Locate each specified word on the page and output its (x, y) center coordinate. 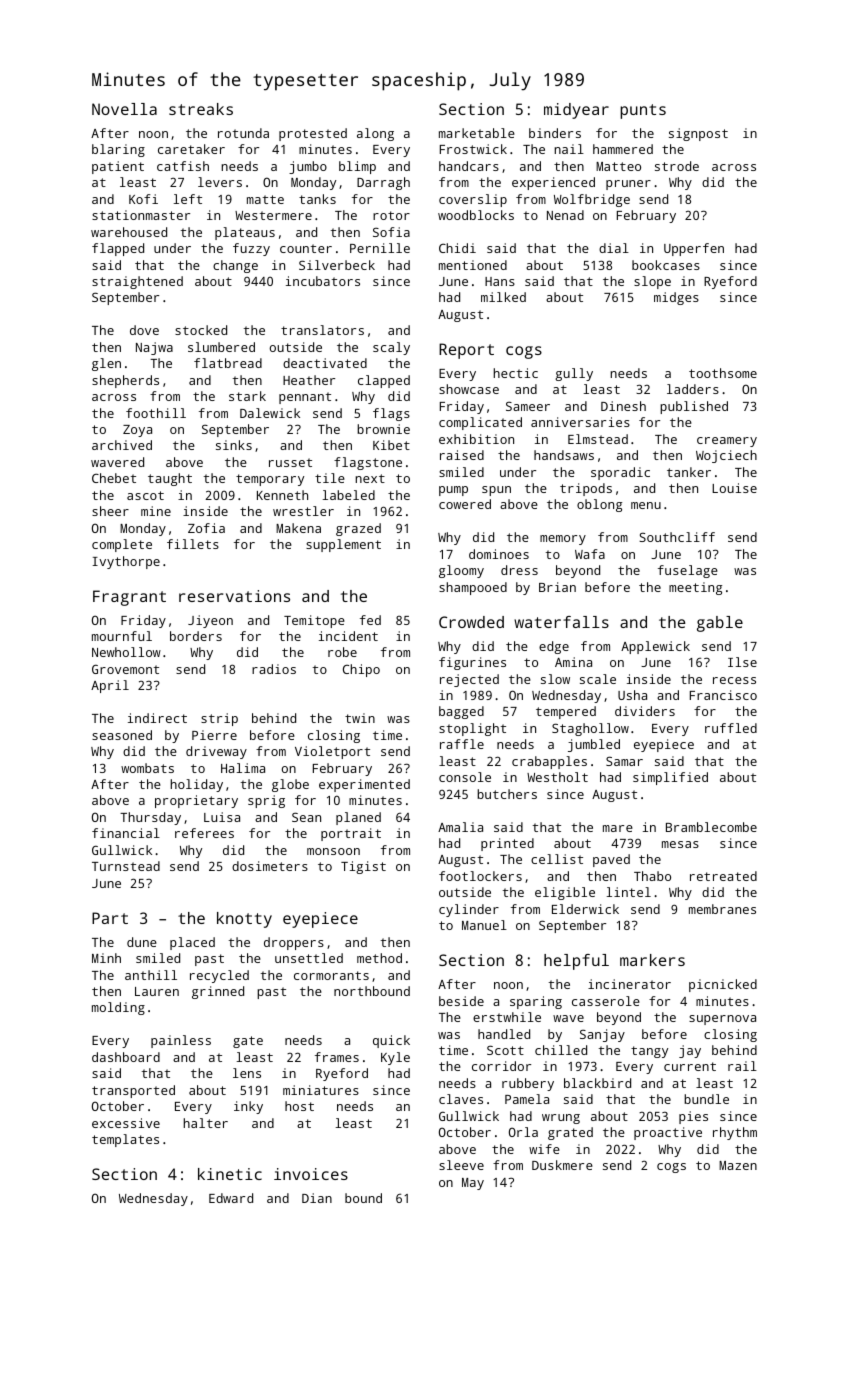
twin (360, 718)
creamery (727, 442)
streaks (201, 109)
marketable (477, 133)
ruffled (731, 728)
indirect (157, 718)
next (370, 478)
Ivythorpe (126, 562)
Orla (523, 1132)
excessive (126, 1123)
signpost (698, 134)
